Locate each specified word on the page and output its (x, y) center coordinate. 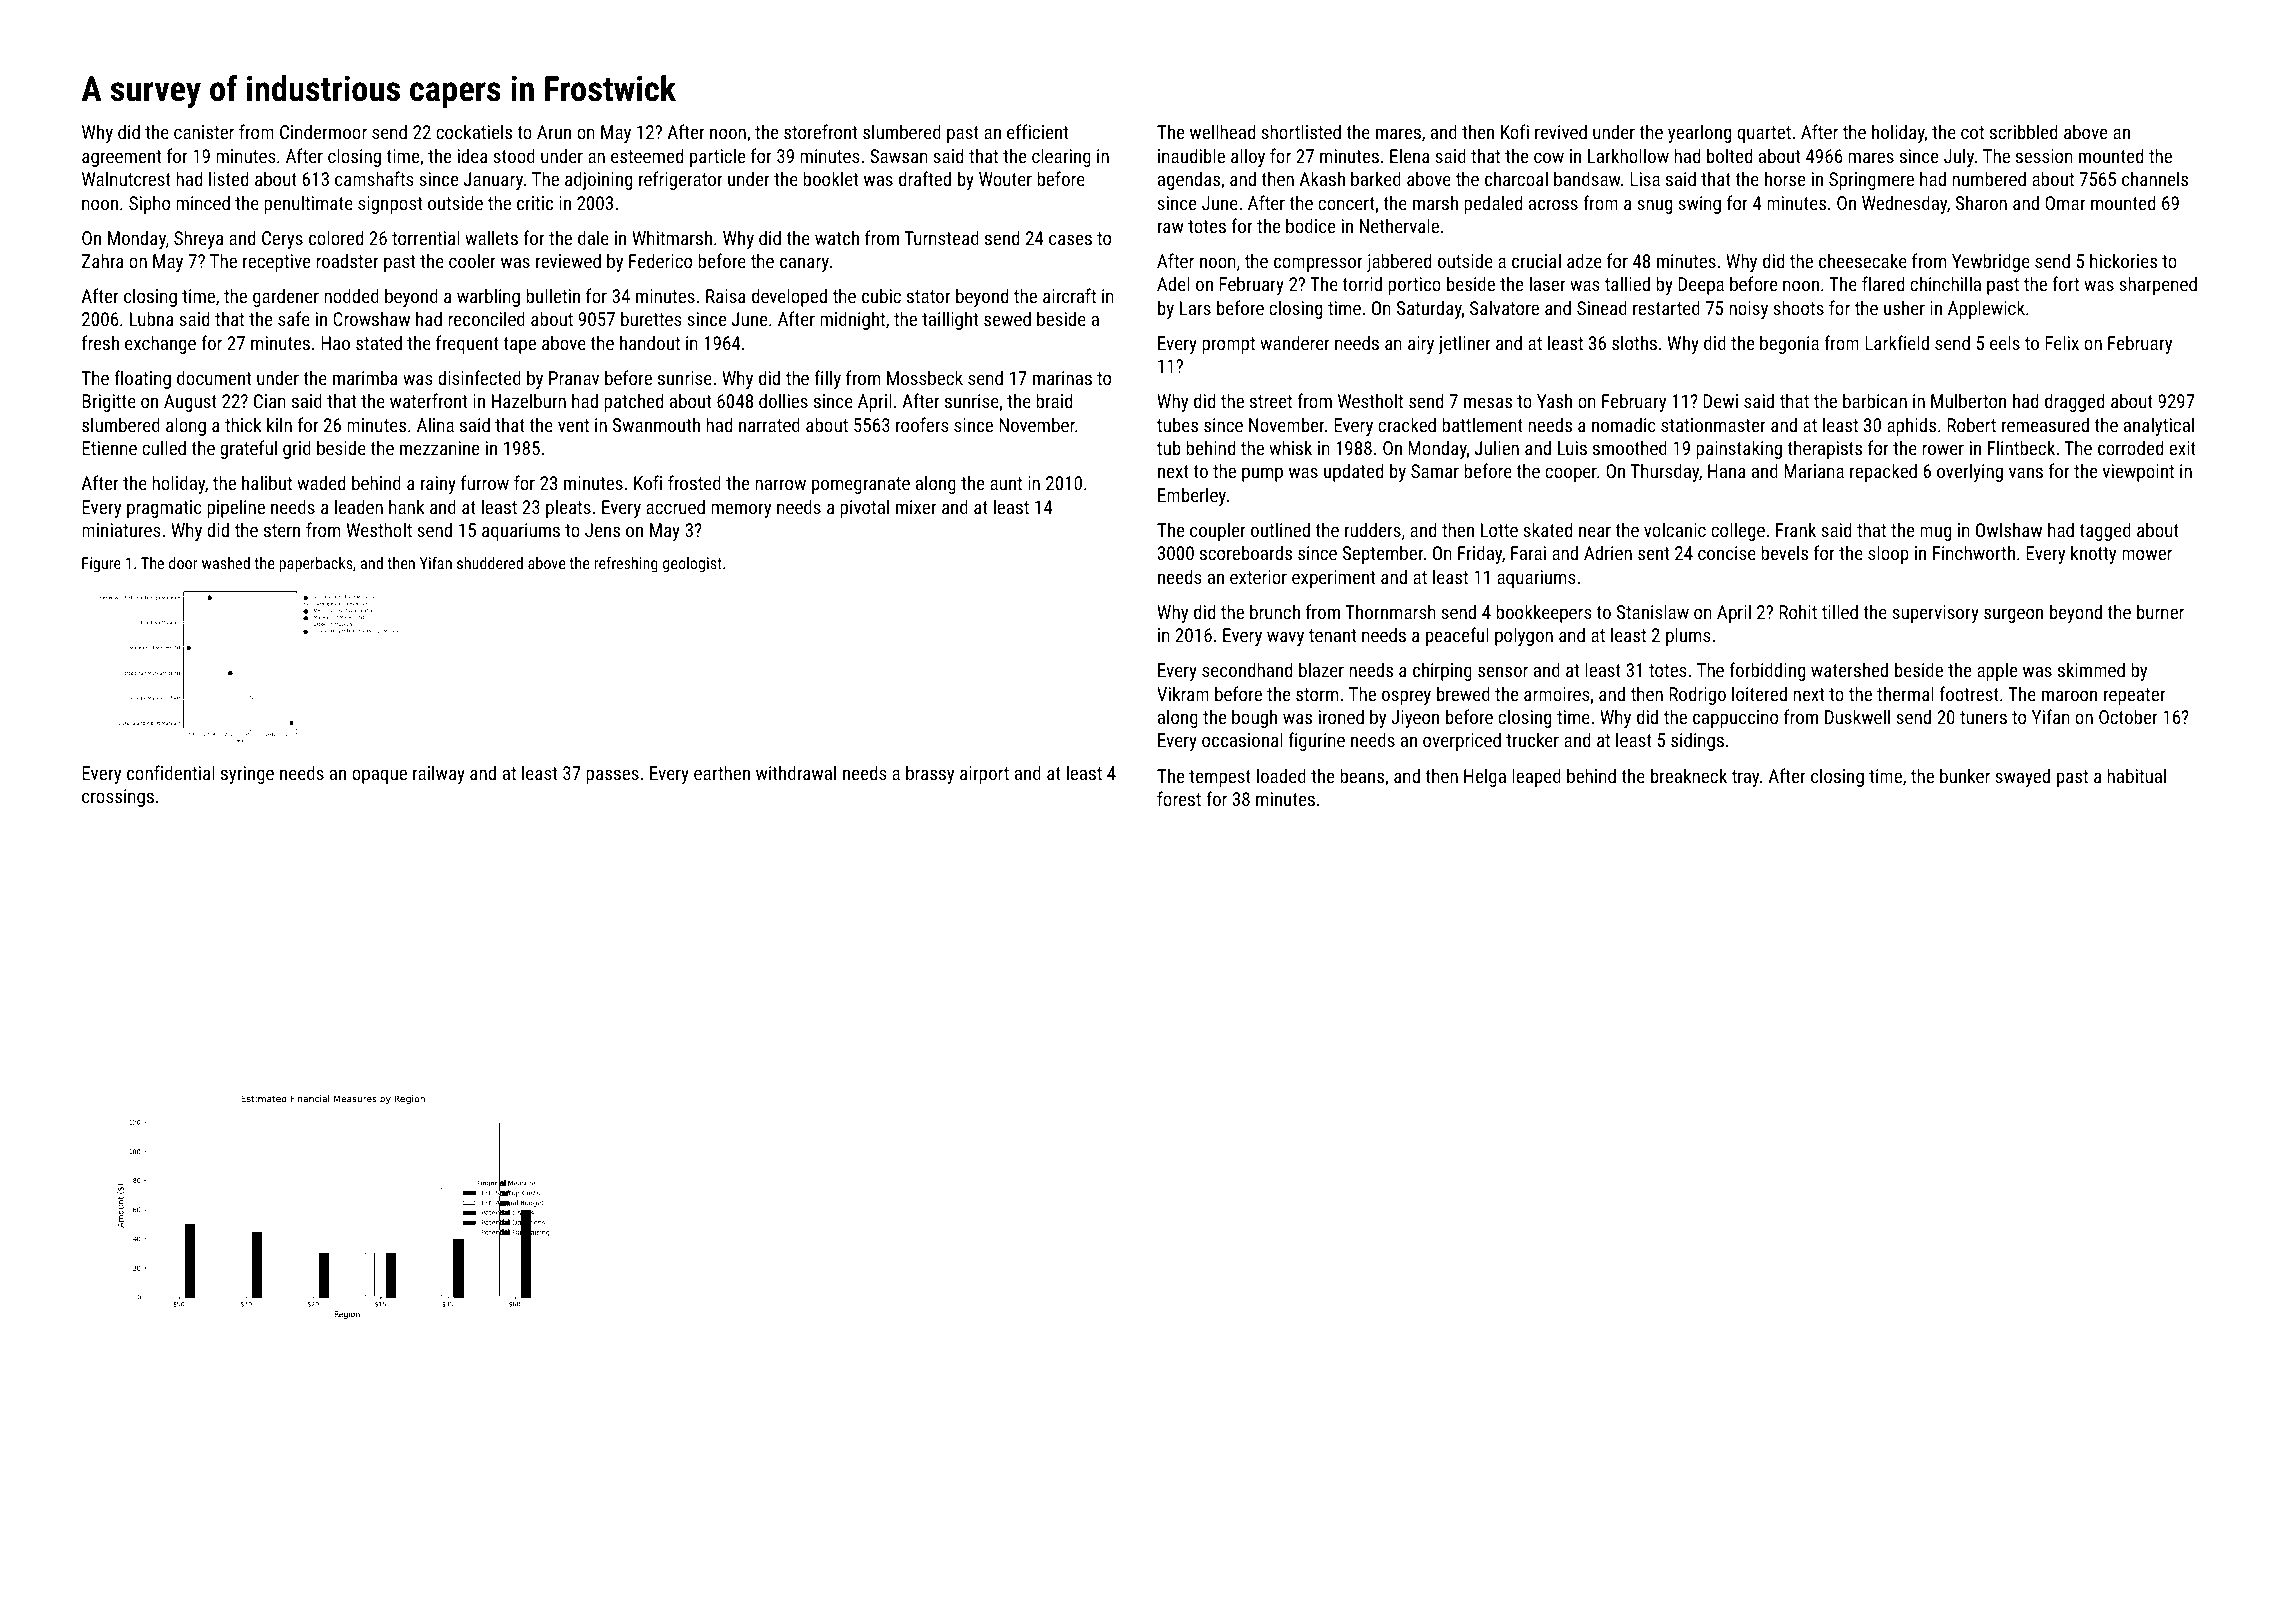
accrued (675, 506)
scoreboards (1246, 552)
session (2044, 156)
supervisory (1935, 614)
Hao (335, 343)
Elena (1410, 155)
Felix (2062, 342)
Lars (1195, 308)
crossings (118, 798)
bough (1254, 718)
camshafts (374, 178)
